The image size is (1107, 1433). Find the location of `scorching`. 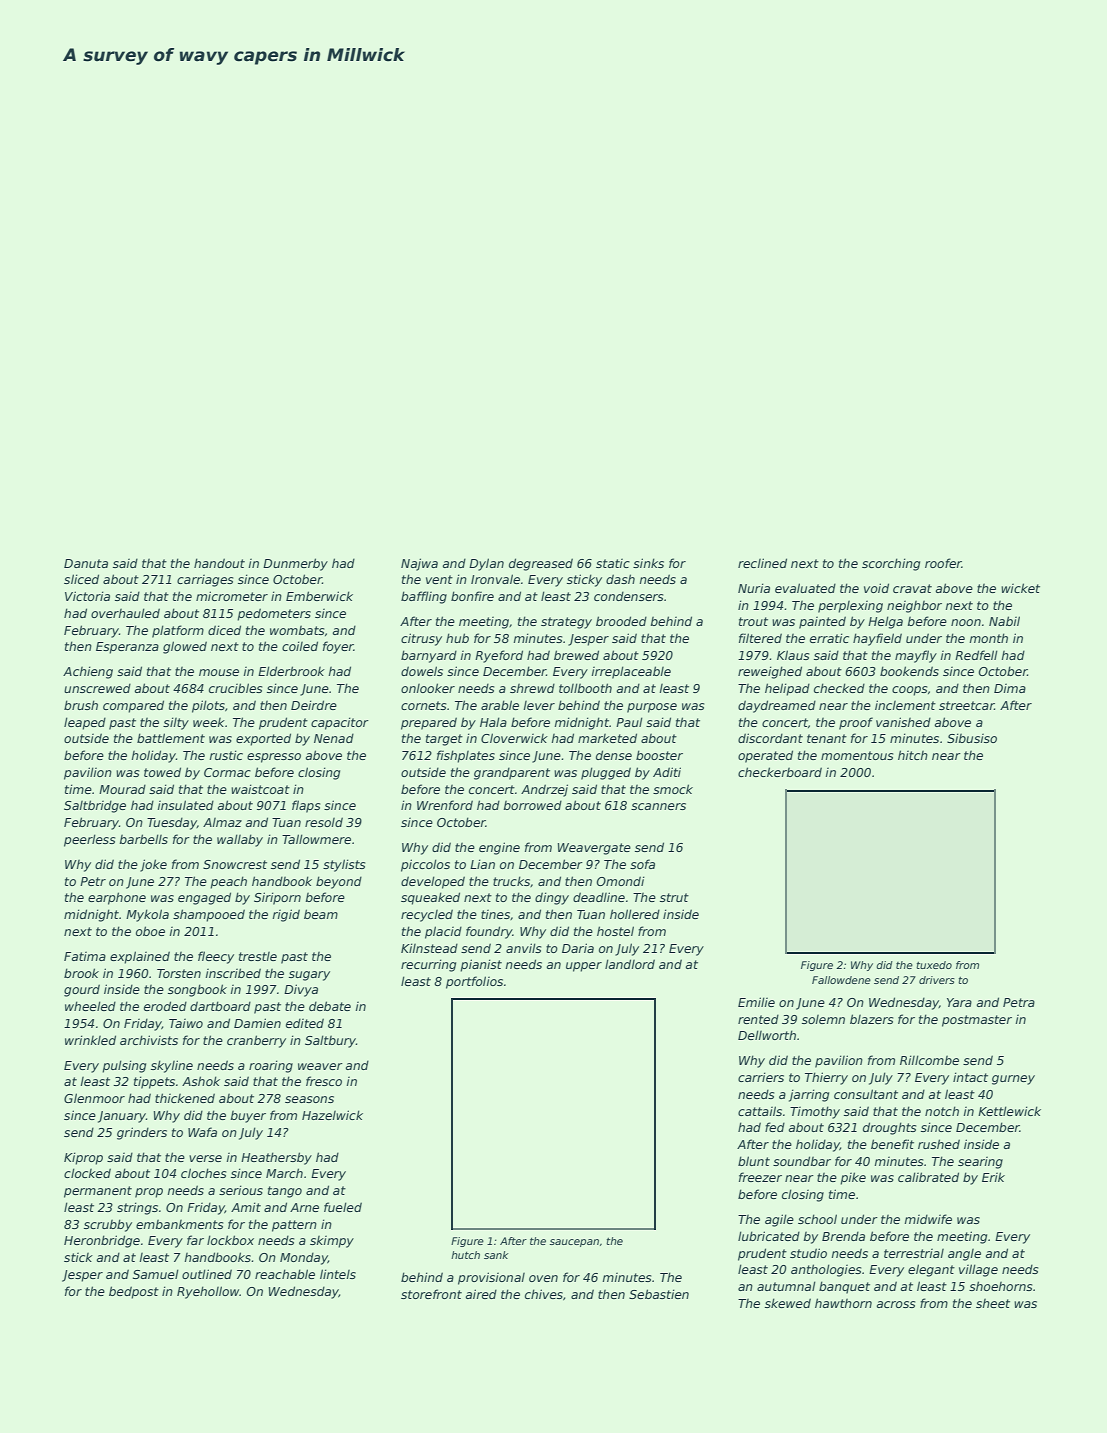

scorching is located at coordinates (891, 564).
